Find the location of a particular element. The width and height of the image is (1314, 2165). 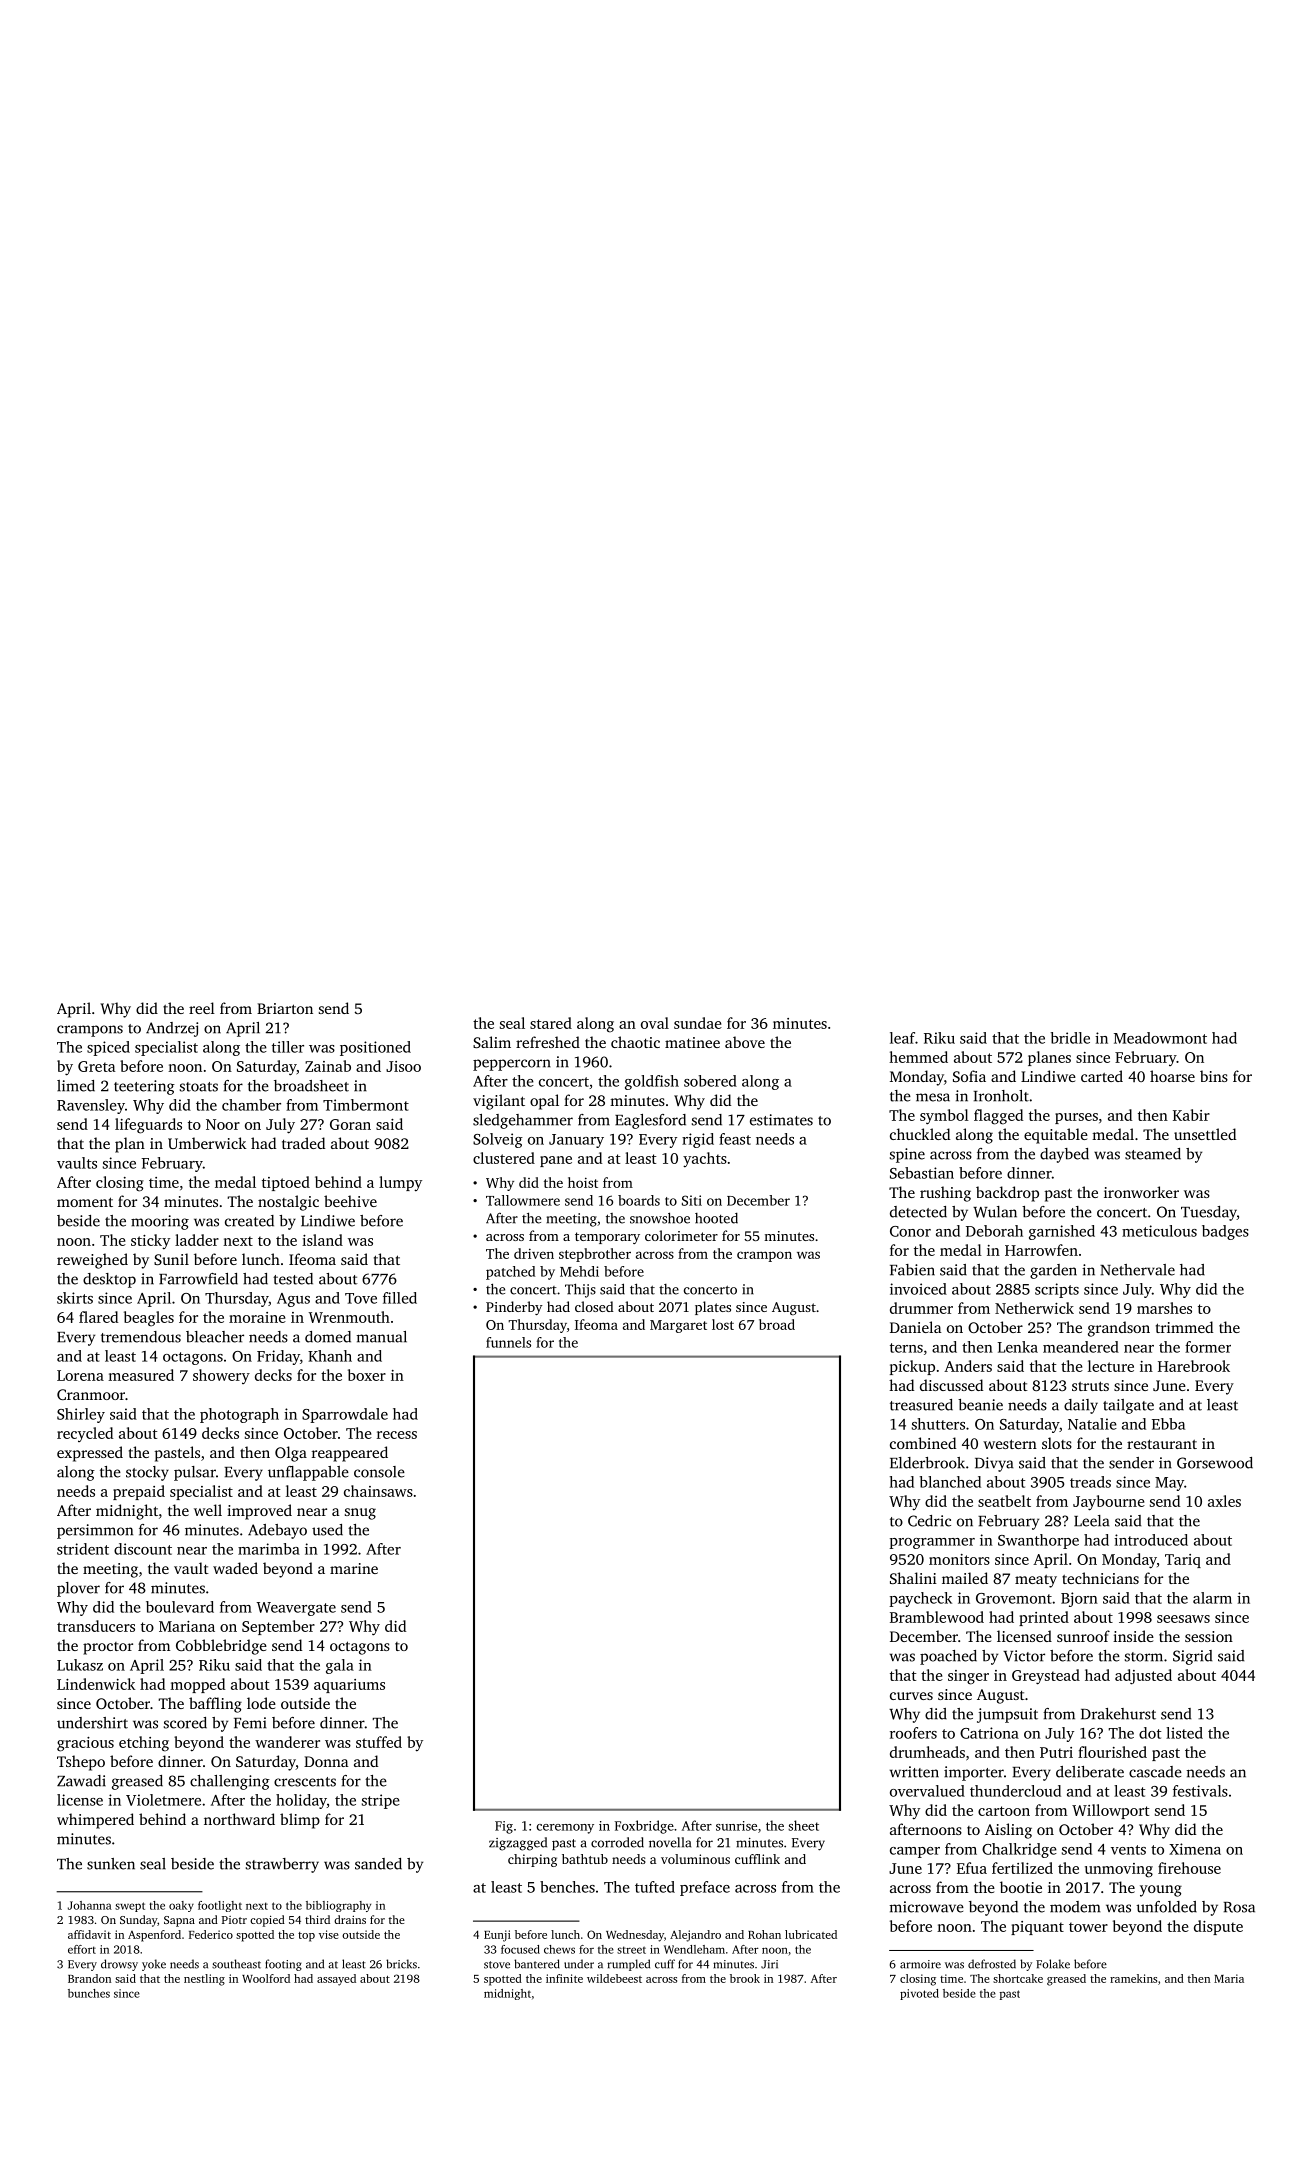

stuffed is located at coordinates (379, 1742).
